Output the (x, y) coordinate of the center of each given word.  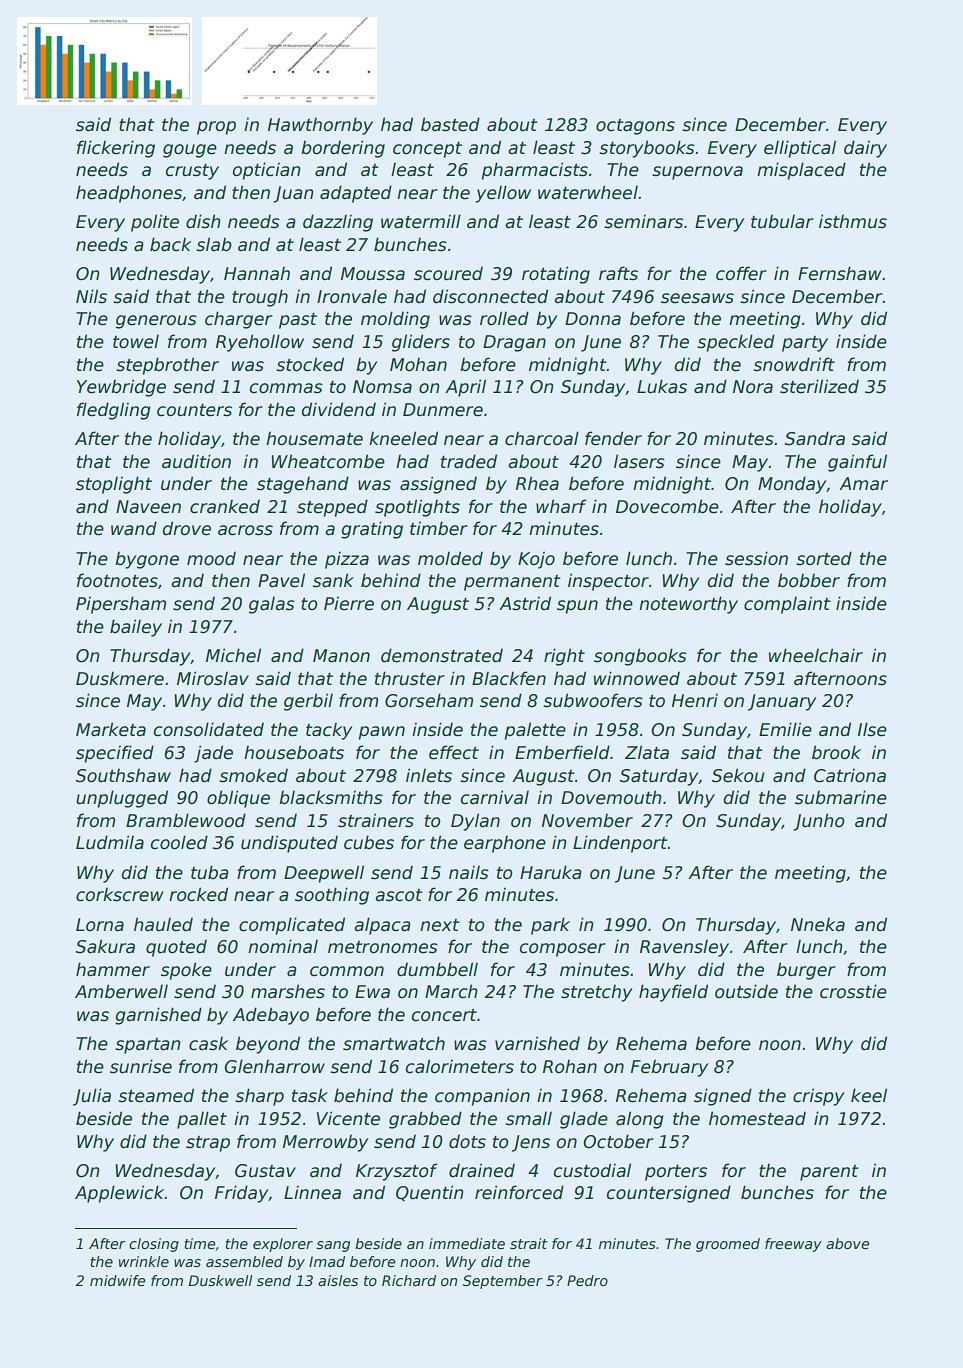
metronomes (383, 947)
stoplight (114, 485)
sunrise (141, 1066)
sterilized (819, 386)
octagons (635, 127)
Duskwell (220, 1280)
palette (535, 731)
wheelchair (816, 655)
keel (869, 1095)
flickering (116, 149)
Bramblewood (186, 820)
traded (469, 461)
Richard (409, 1280)
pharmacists (534, 171)
